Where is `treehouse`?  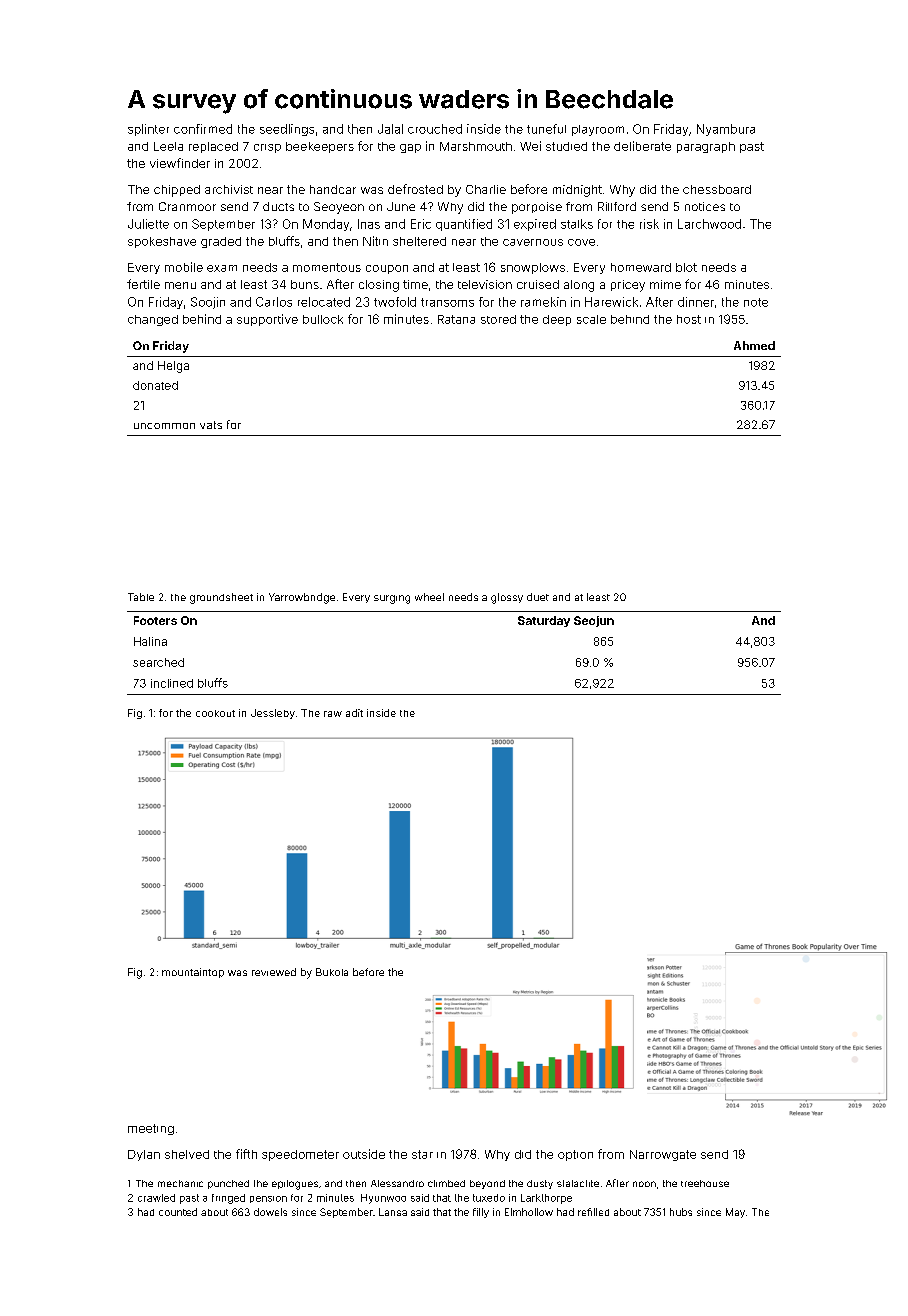 treehouse is located at coordinates (705, 1183).
